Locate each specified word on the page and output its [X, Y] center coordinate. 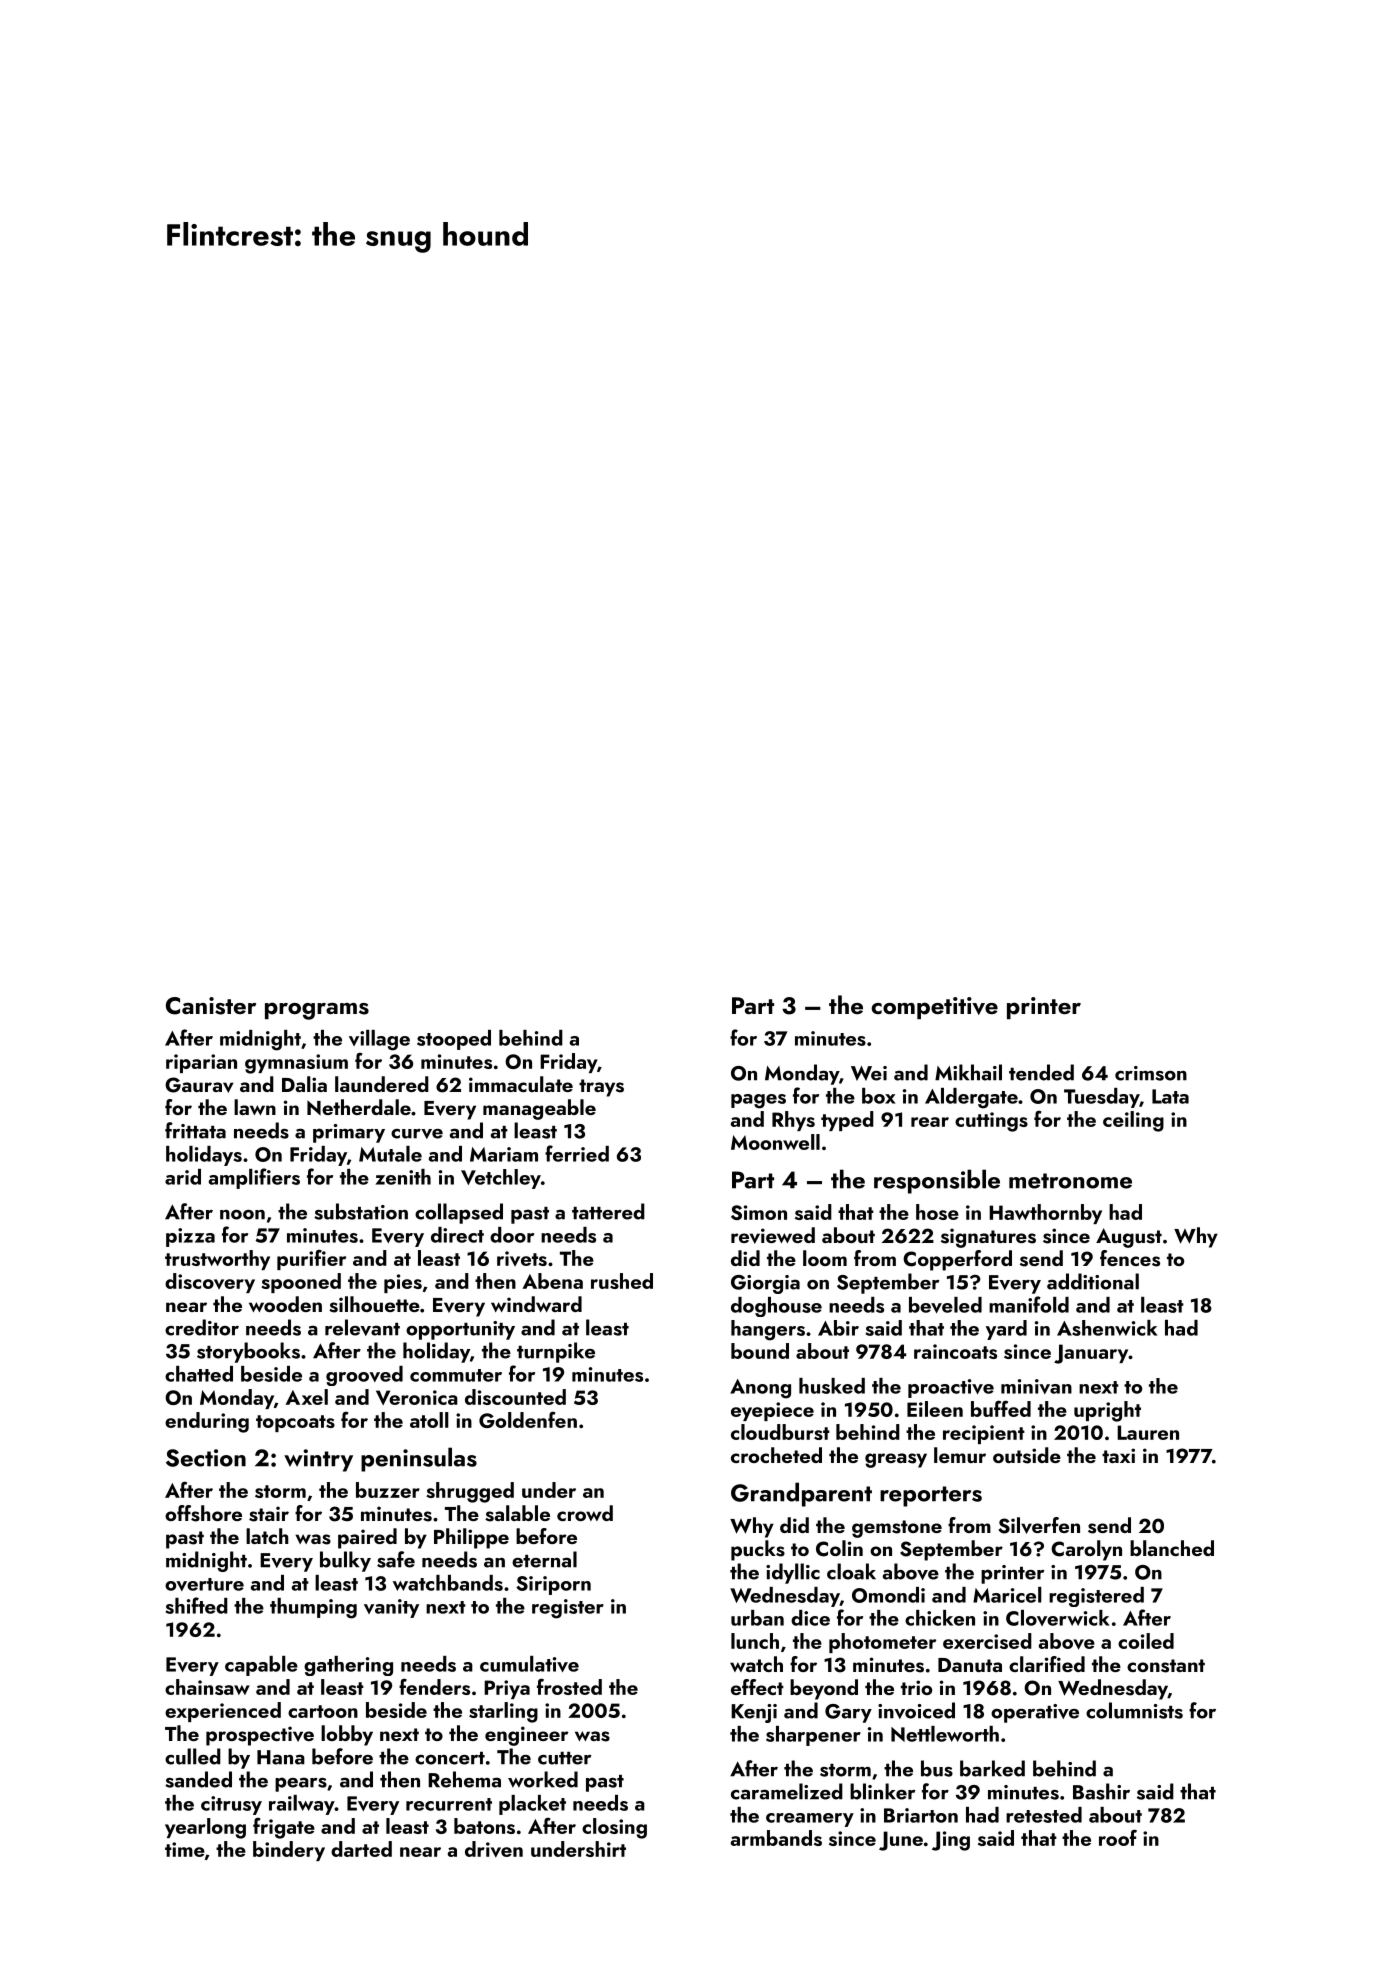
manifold [1029, 1304]
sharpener [813, 1736]
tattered [608, 1211]
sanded [198, 1779]
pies [403, 1283]
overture [204, 1584]
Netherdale [359, 1107]
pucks [758, 1550]
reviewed [773, 1235]
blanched [1172, 1548]
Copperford [957, 1260]
